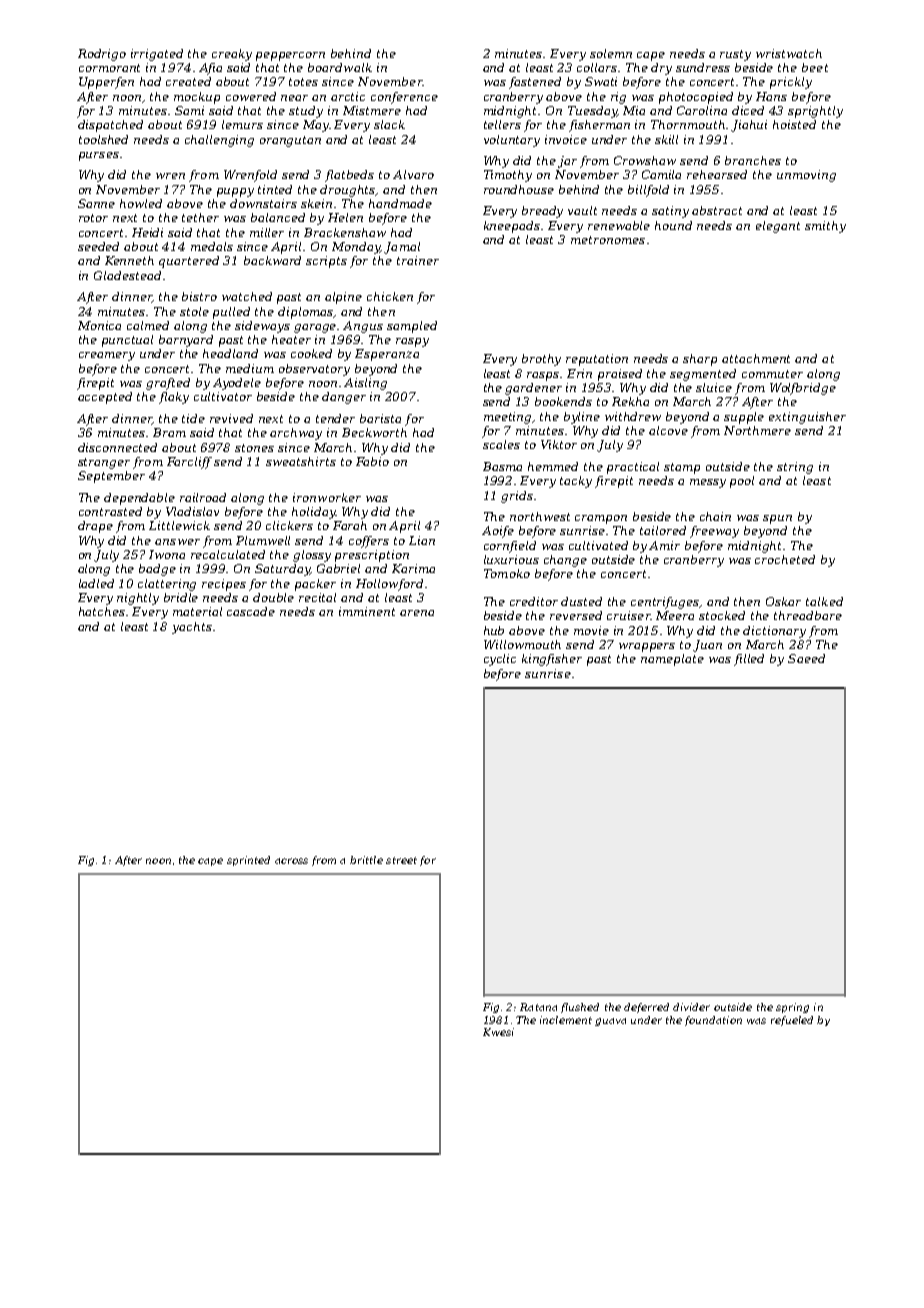 The image size is (924, 1308). What do you see at coordinates (552, 660) in the page?
I see `kingfisher` at bounding box center [552, 660].
